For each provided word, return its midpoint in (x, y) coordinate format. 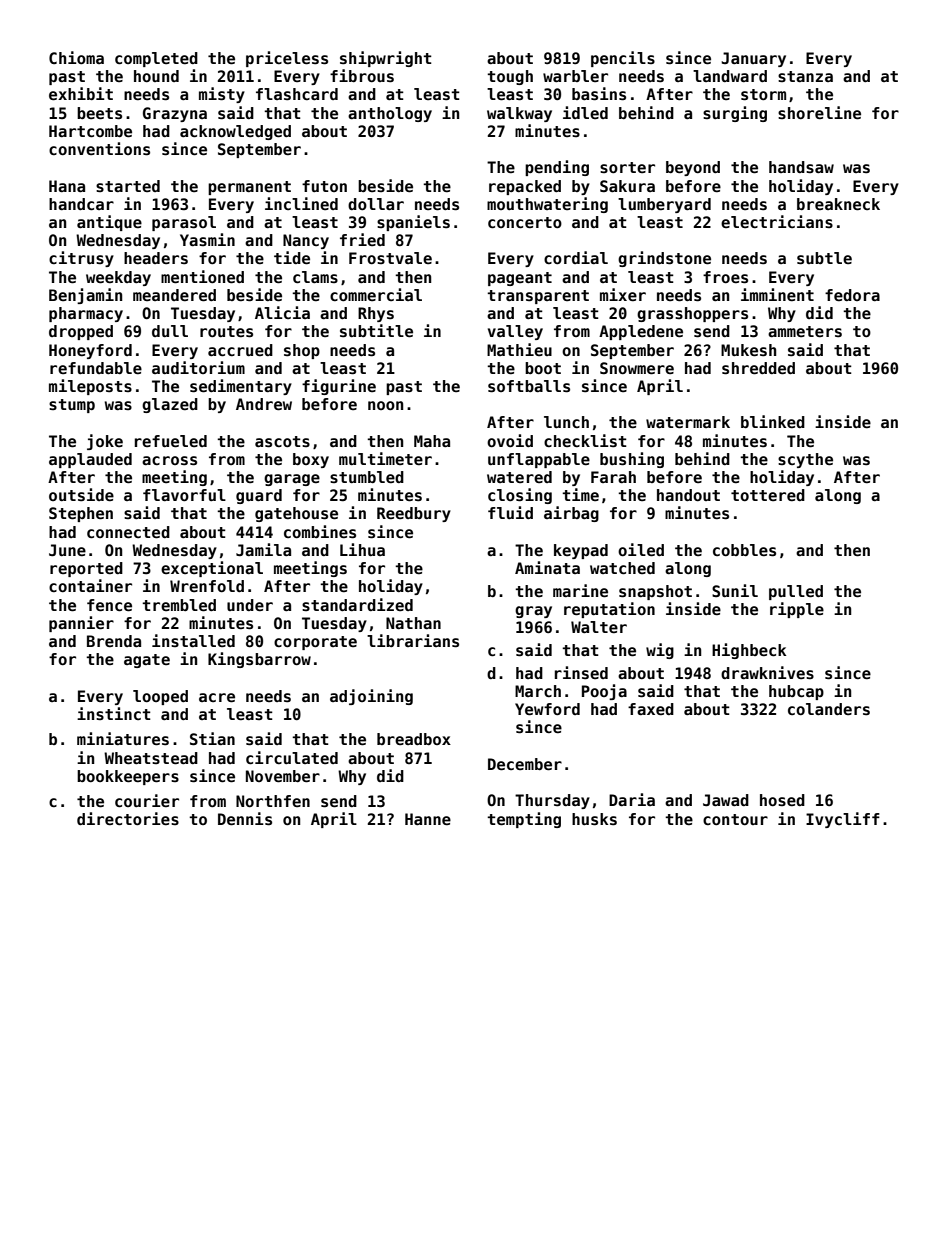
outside (81, 495)
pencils (623, 59)
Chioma (76, 57)
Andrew (264, 404)
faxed (651, 709)
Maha (432, 441)
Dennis (245, 819)
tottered (768, 495)
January (753, 59)
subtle (824, 258)
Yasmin (207, 239)
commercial (376, 294)
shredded (758, 368)
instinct (114, 713)
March (538, 691)
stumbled (367, 477)
